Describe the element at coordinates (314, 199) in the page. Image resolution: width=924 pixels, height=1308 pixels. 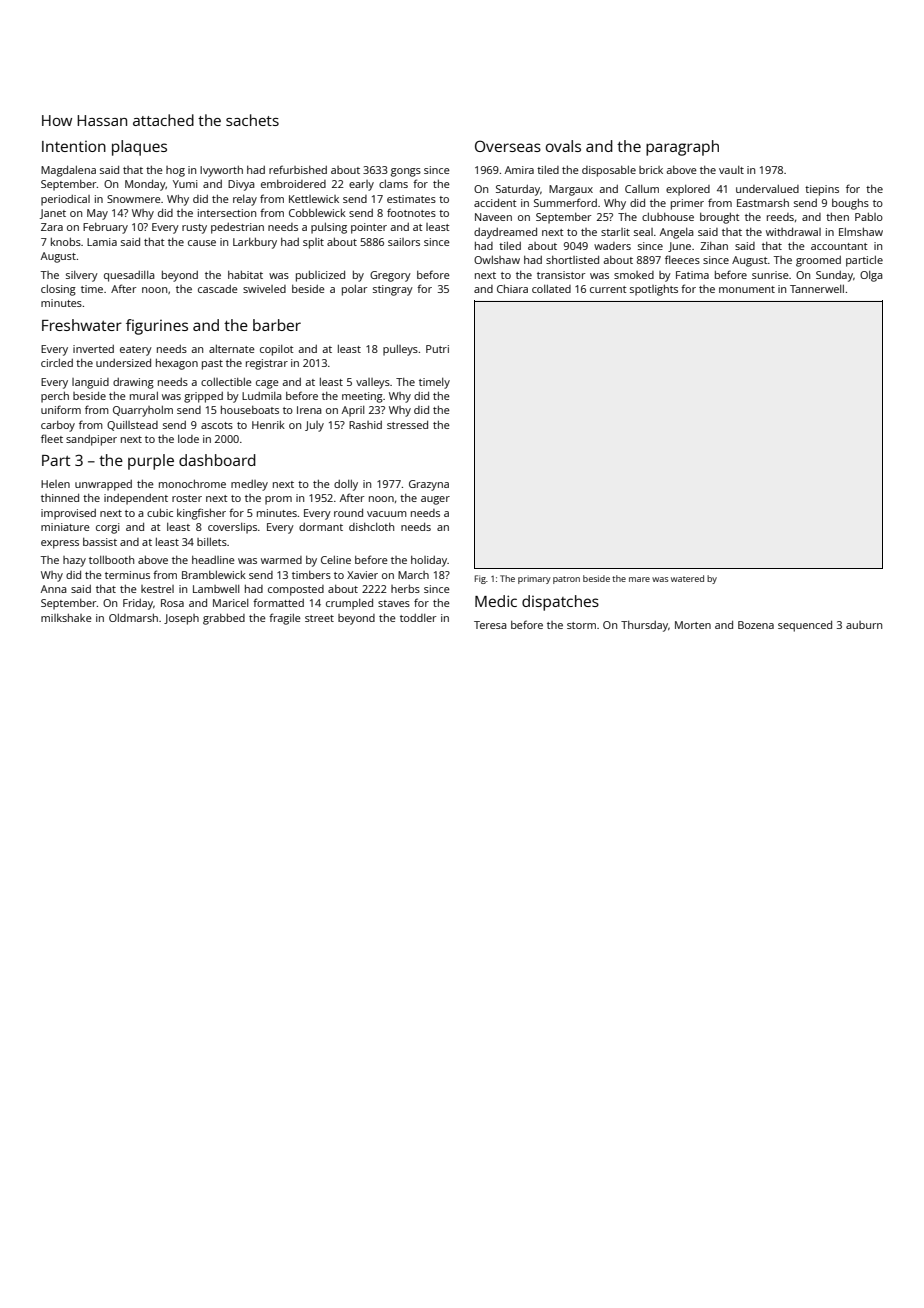
I see `Kettlewick` at that location.
